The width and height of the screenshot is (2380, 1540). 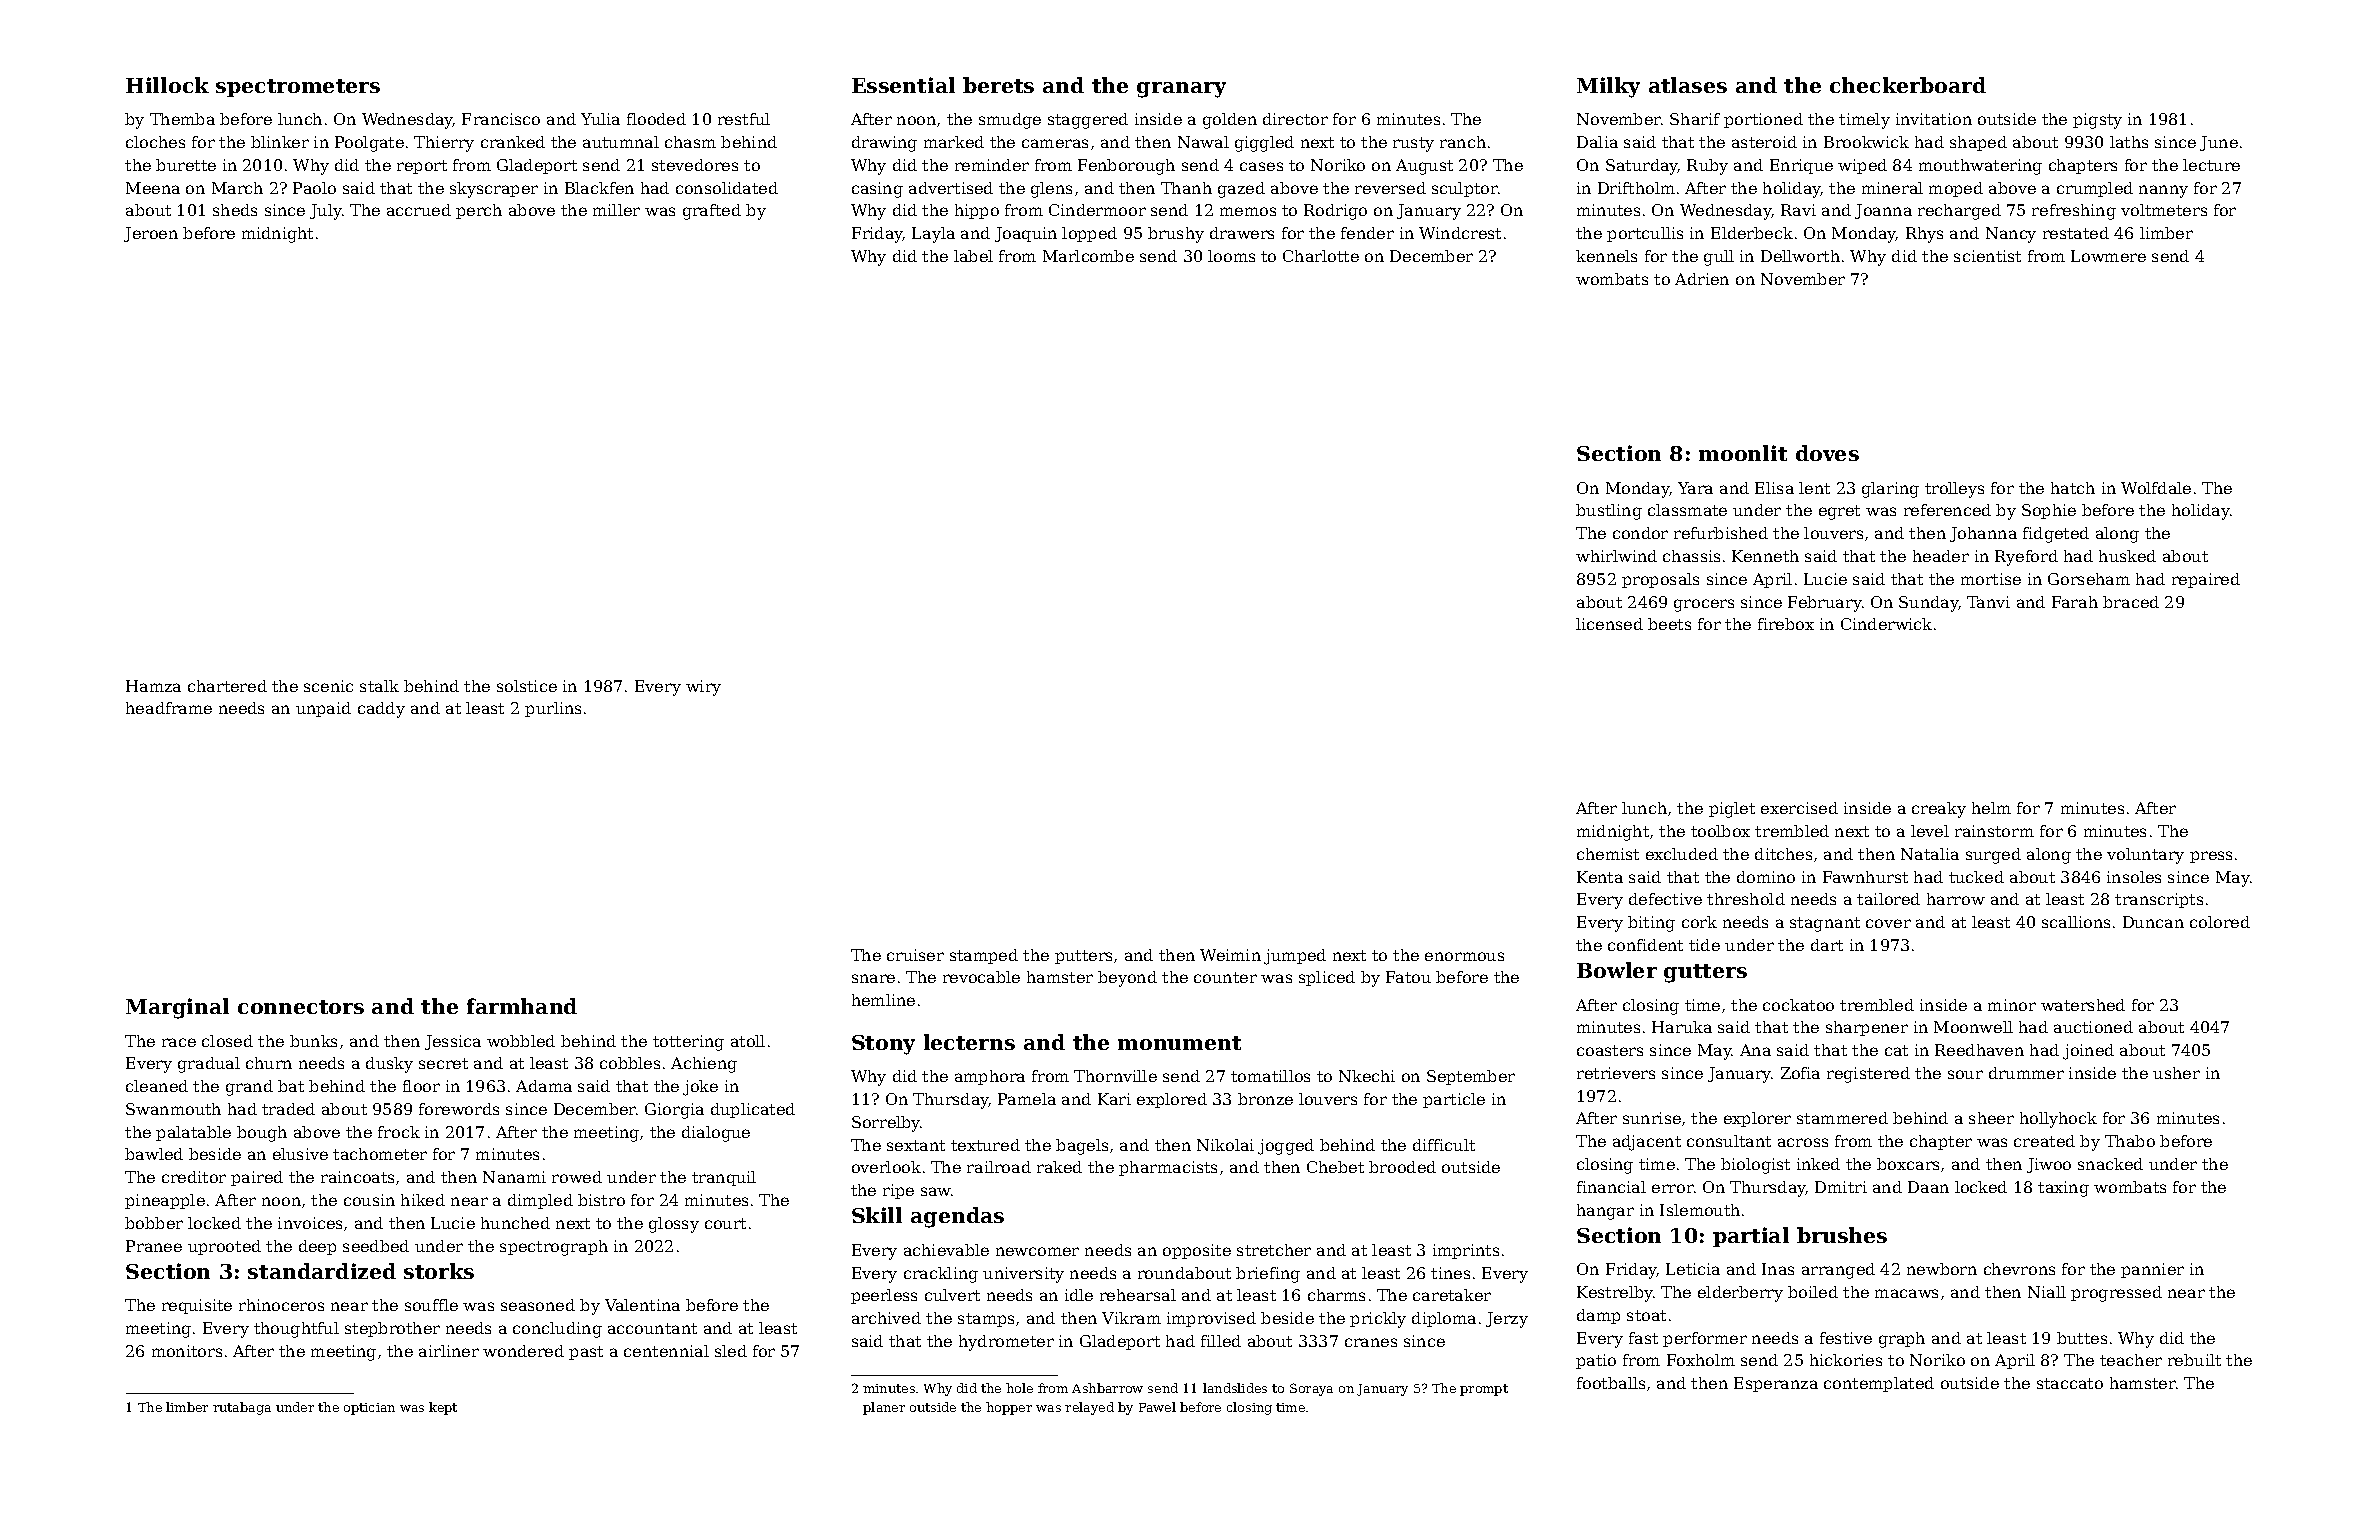 What do you see at coordinates (1732, 810) in the screenshot?
I see `piglet` at bounding box center [1732, 810].
